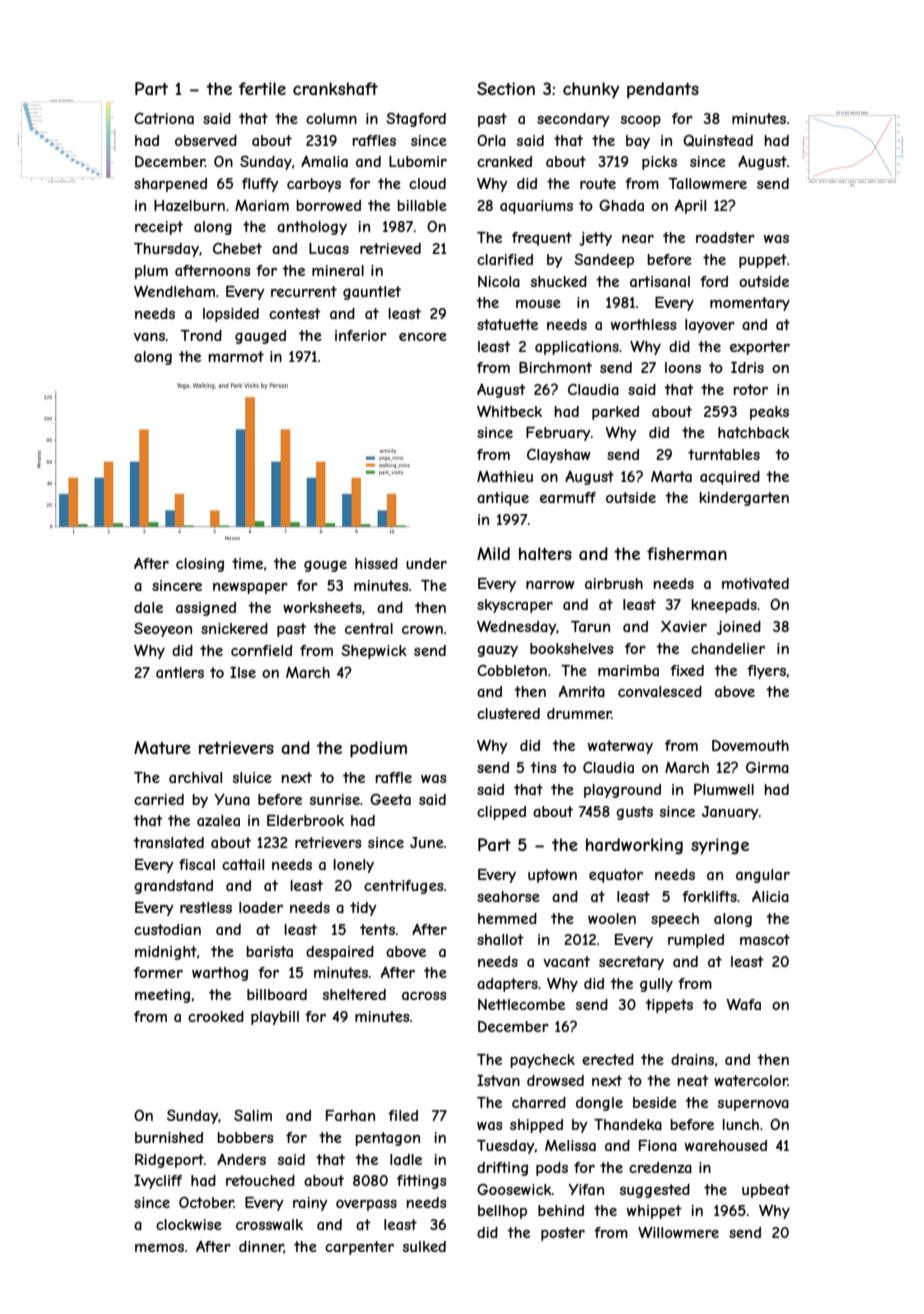 This screenshot has height=1314, width=924. I want to click on Willowmere, so click(678, 1232).
